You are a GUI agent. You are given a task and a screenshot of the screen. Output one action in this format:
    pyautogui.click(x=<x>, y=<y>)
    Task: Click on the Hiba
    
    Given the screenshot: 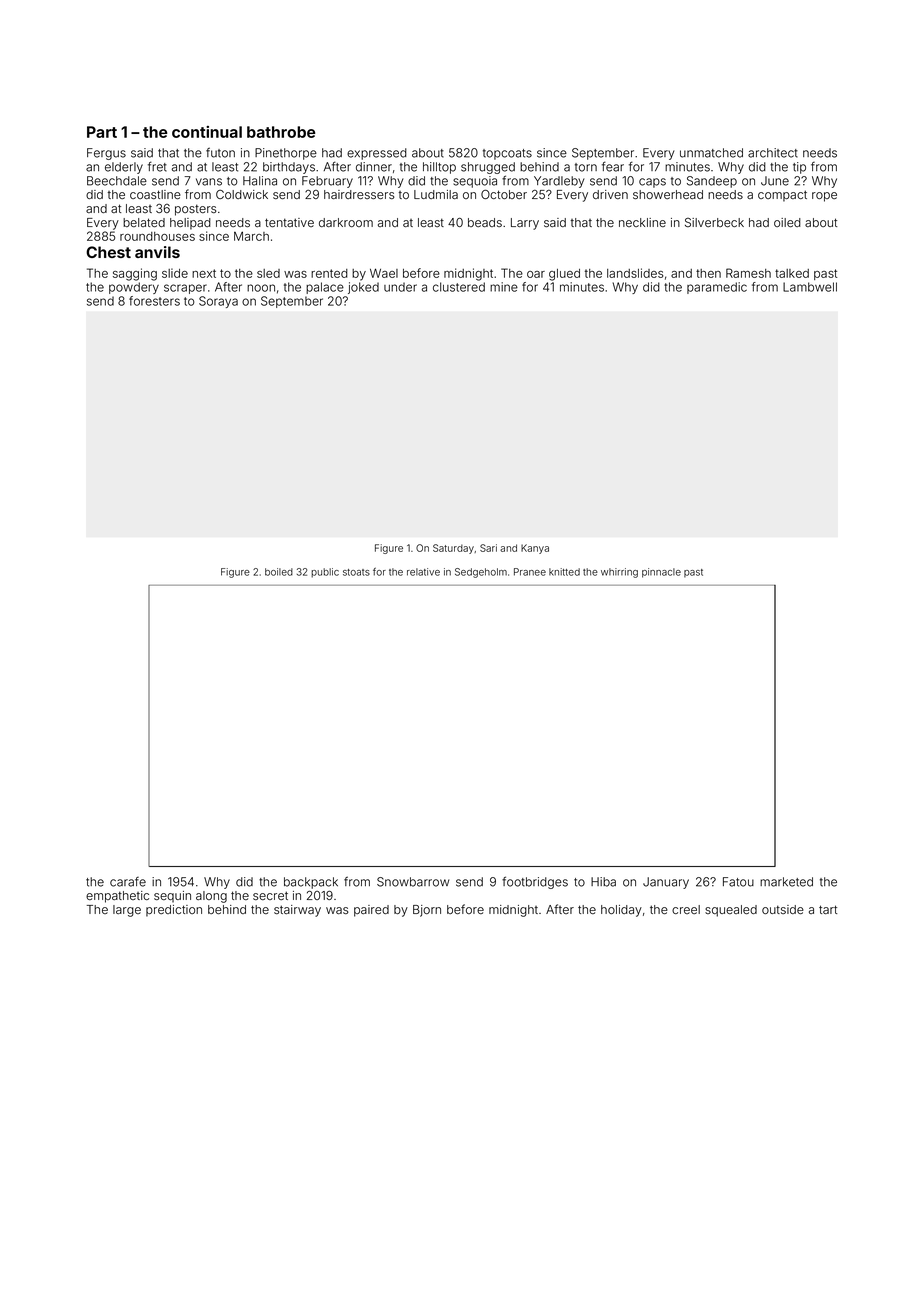 What is the action you would take?
    pyautogui.click(x=603, y=882)
